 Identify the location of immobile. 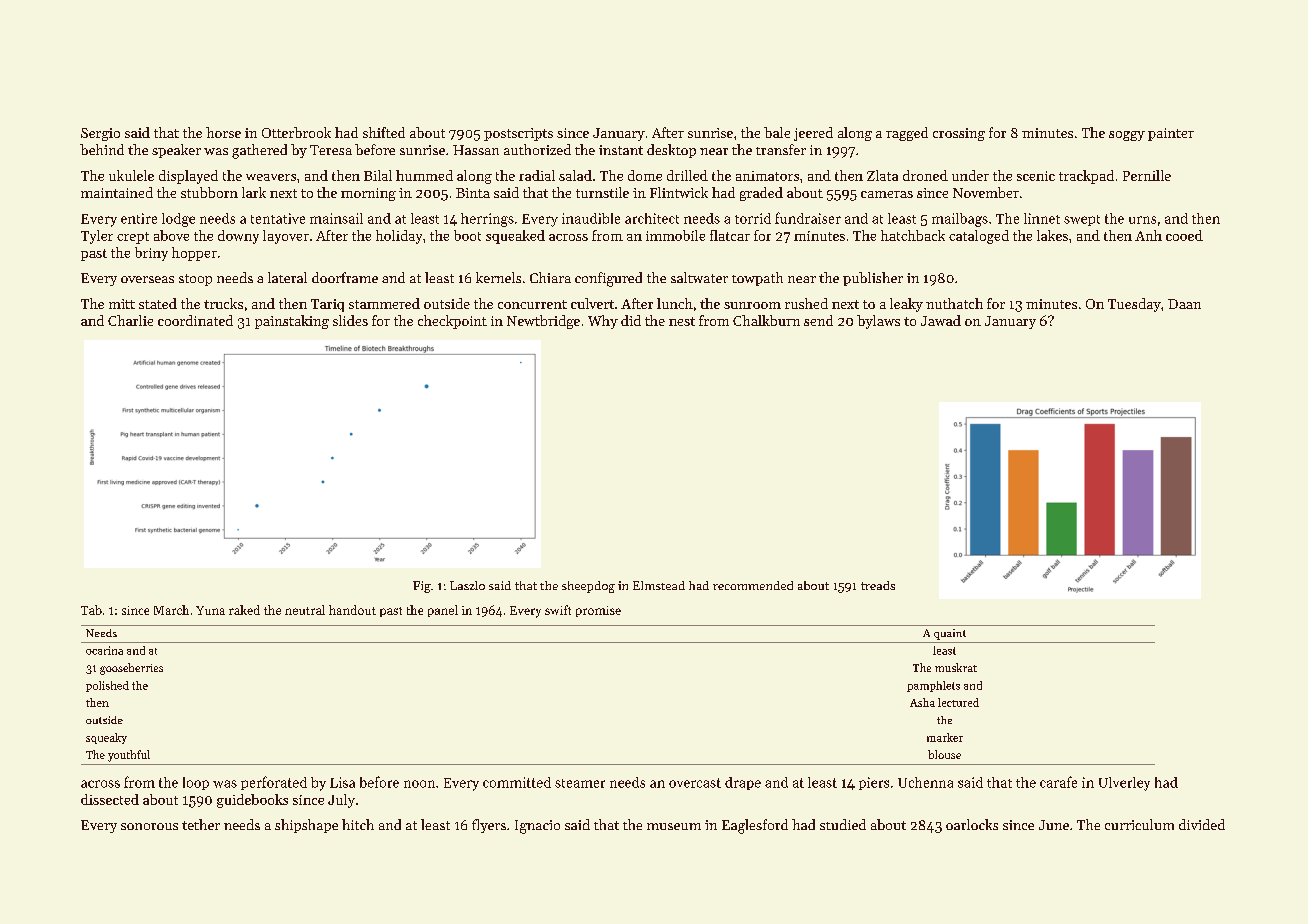
(675, 235).
